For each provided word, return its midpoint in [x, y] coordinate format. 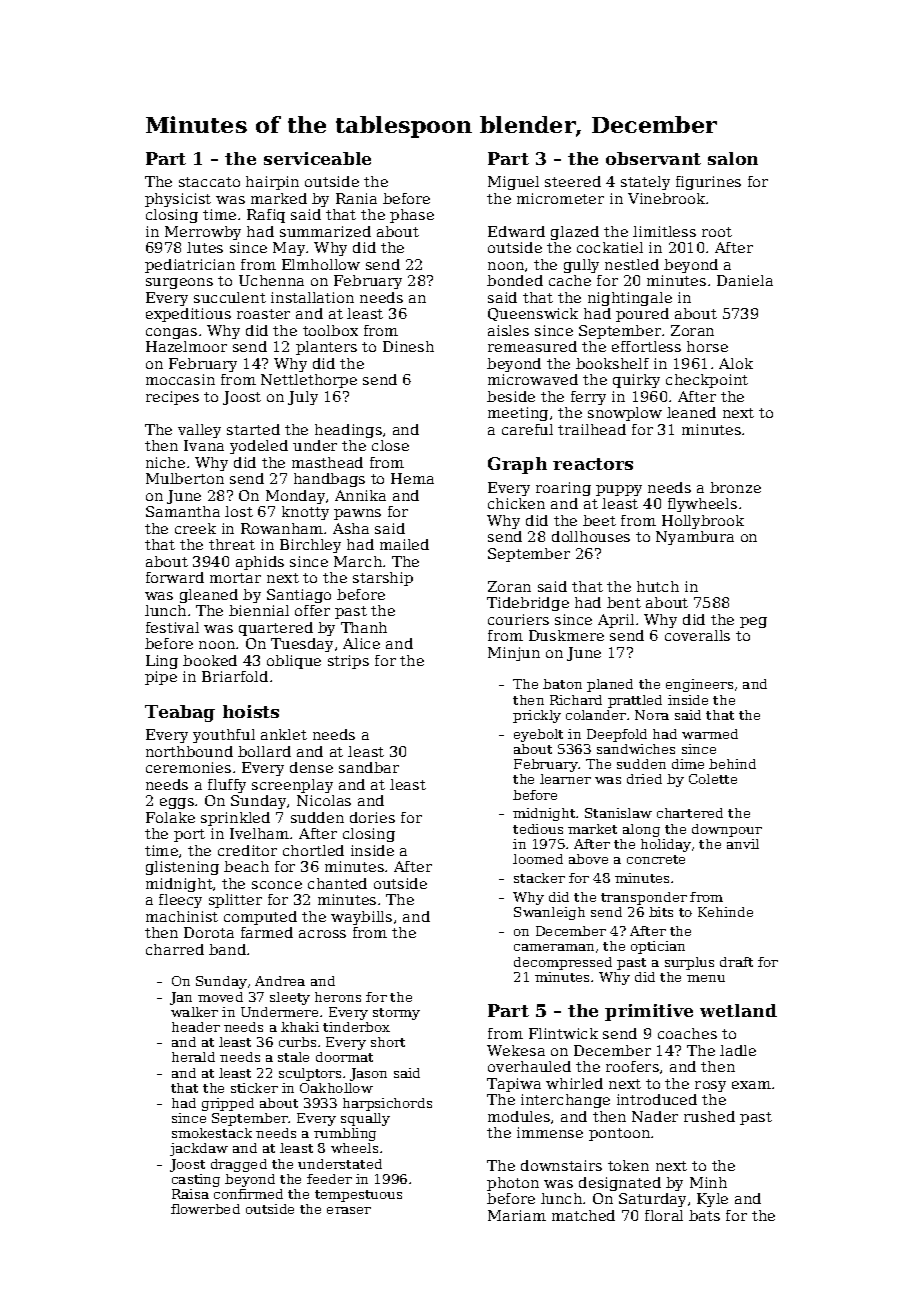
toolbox [330, 330]
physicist [178, 200]
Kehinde [725, 912]
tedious [538, 829]
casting [196, 1180]
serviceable [317, 158]
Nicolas [324, 800]
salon [733, 158]
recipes [172, 398]
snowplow [625, 414]
